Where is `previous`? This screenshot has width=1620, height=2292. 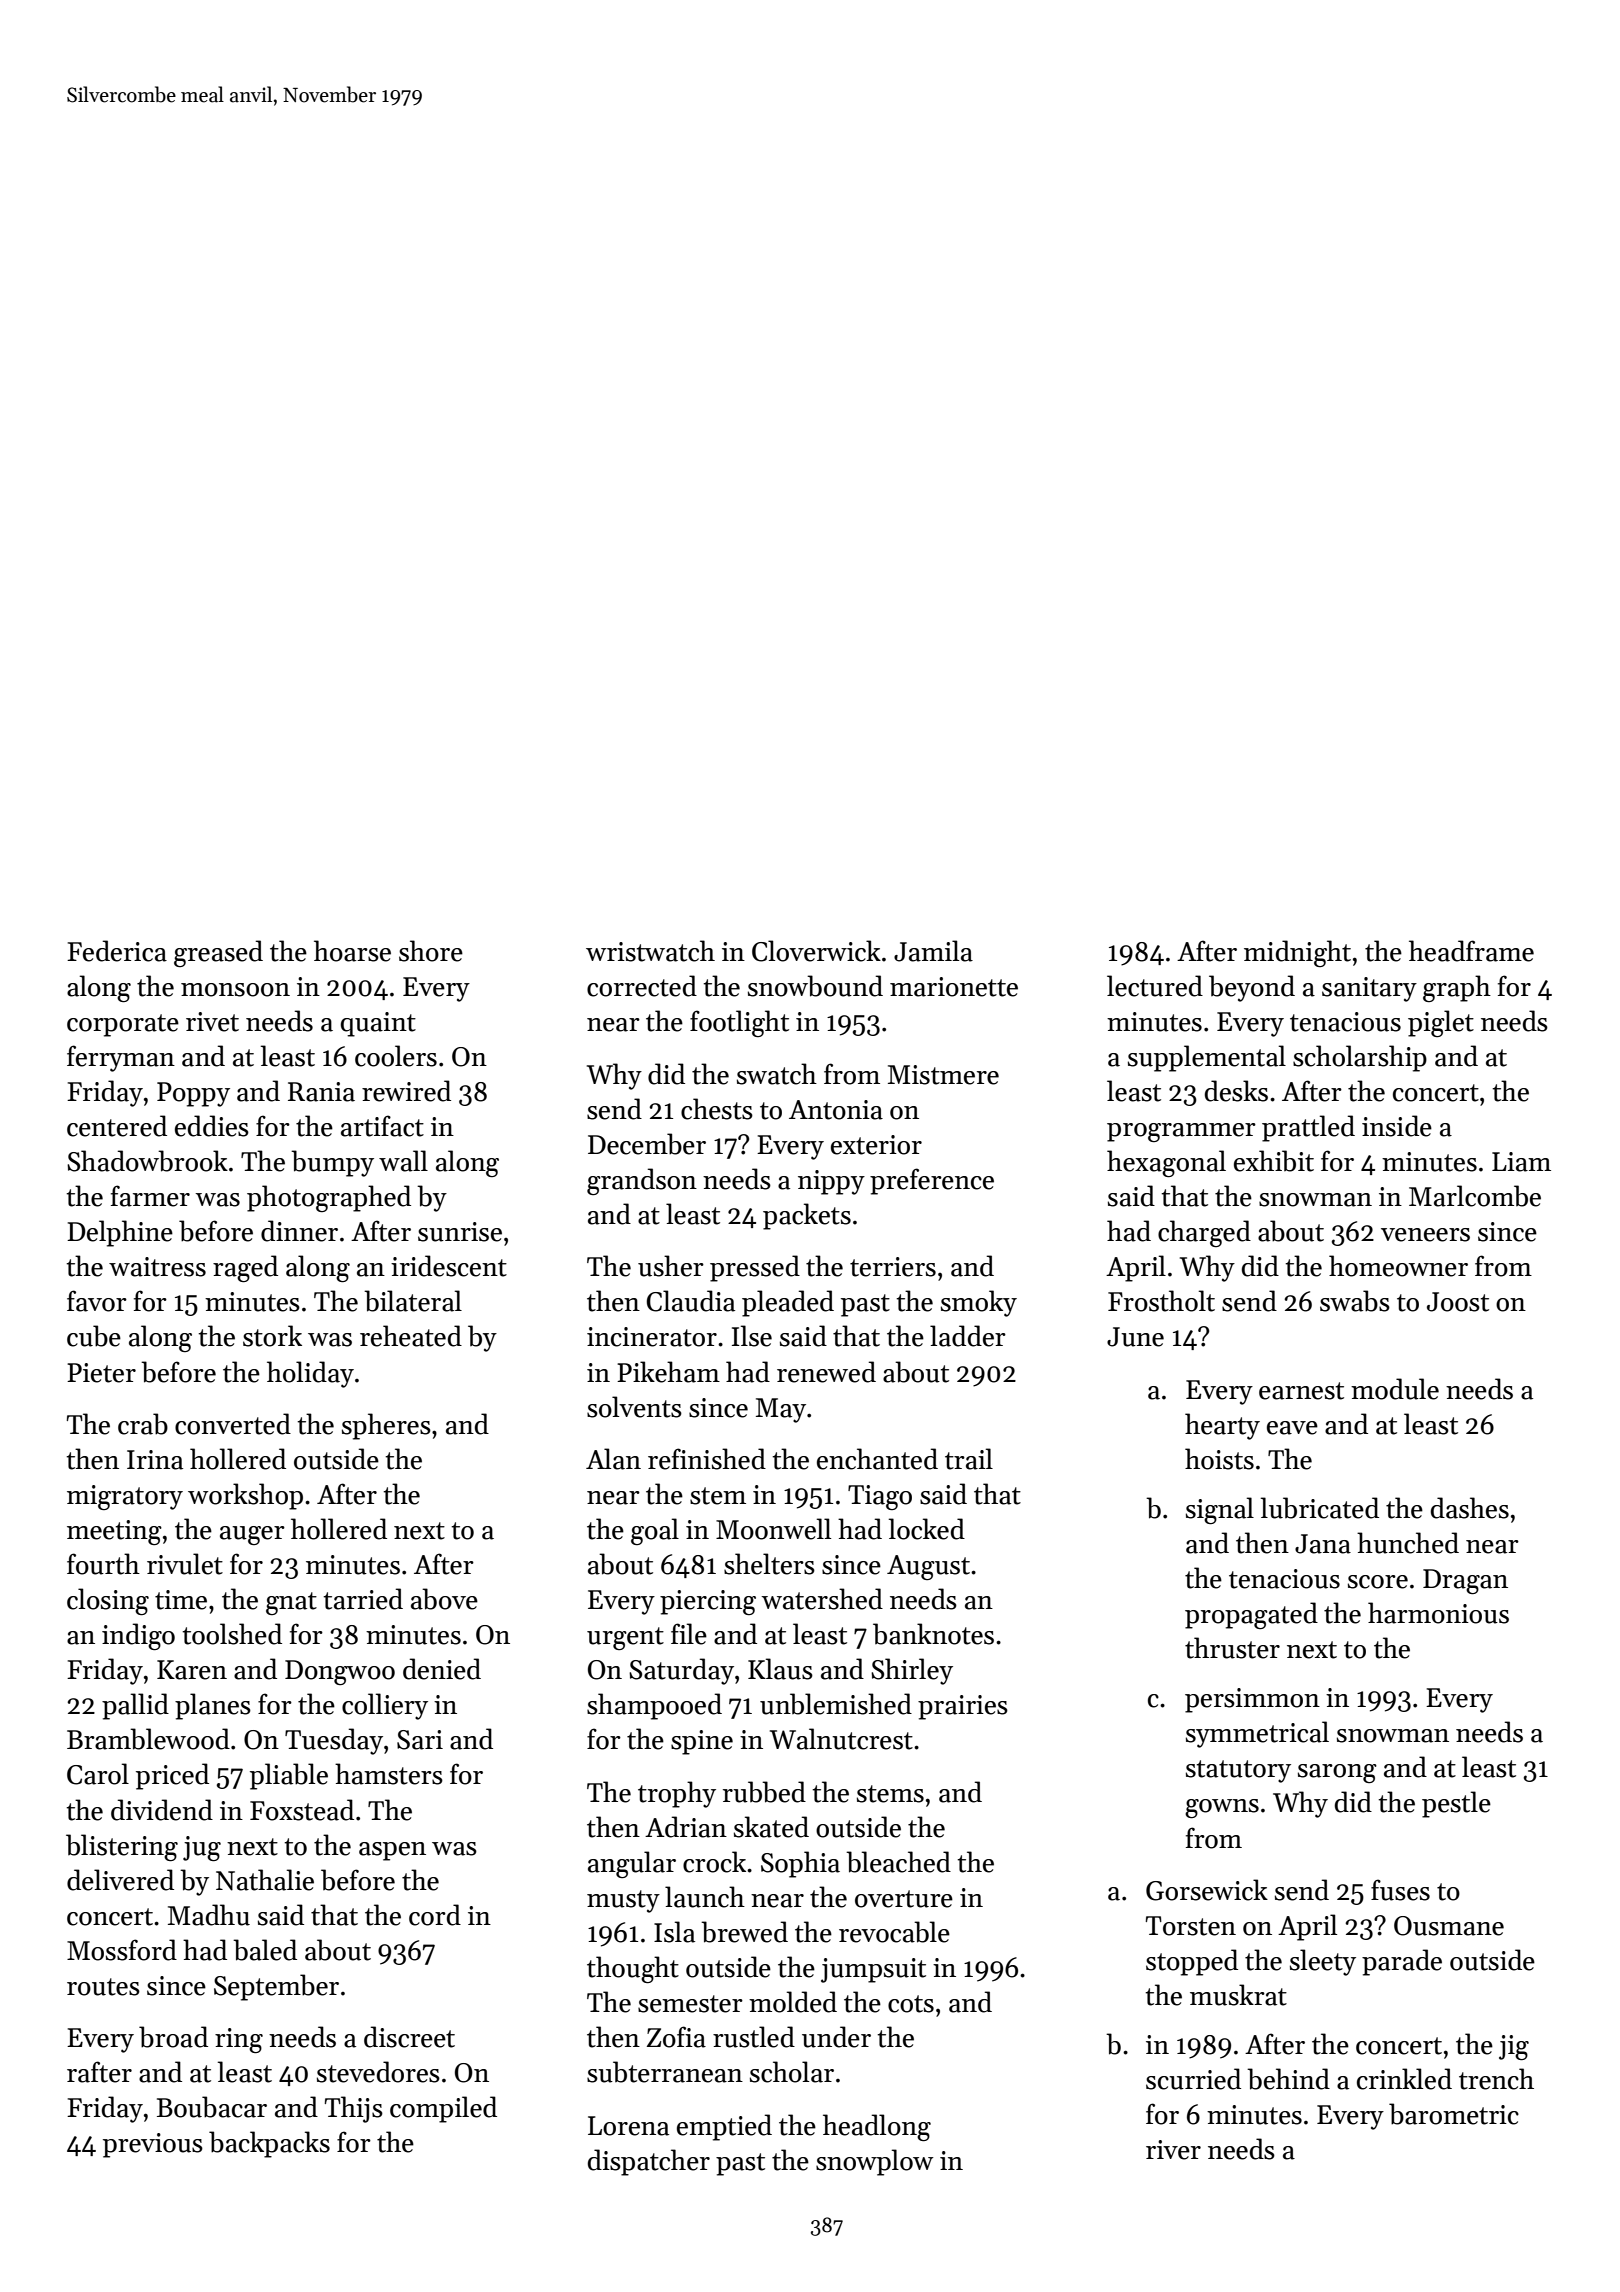
previous is located at coordinates (153, 2145).
